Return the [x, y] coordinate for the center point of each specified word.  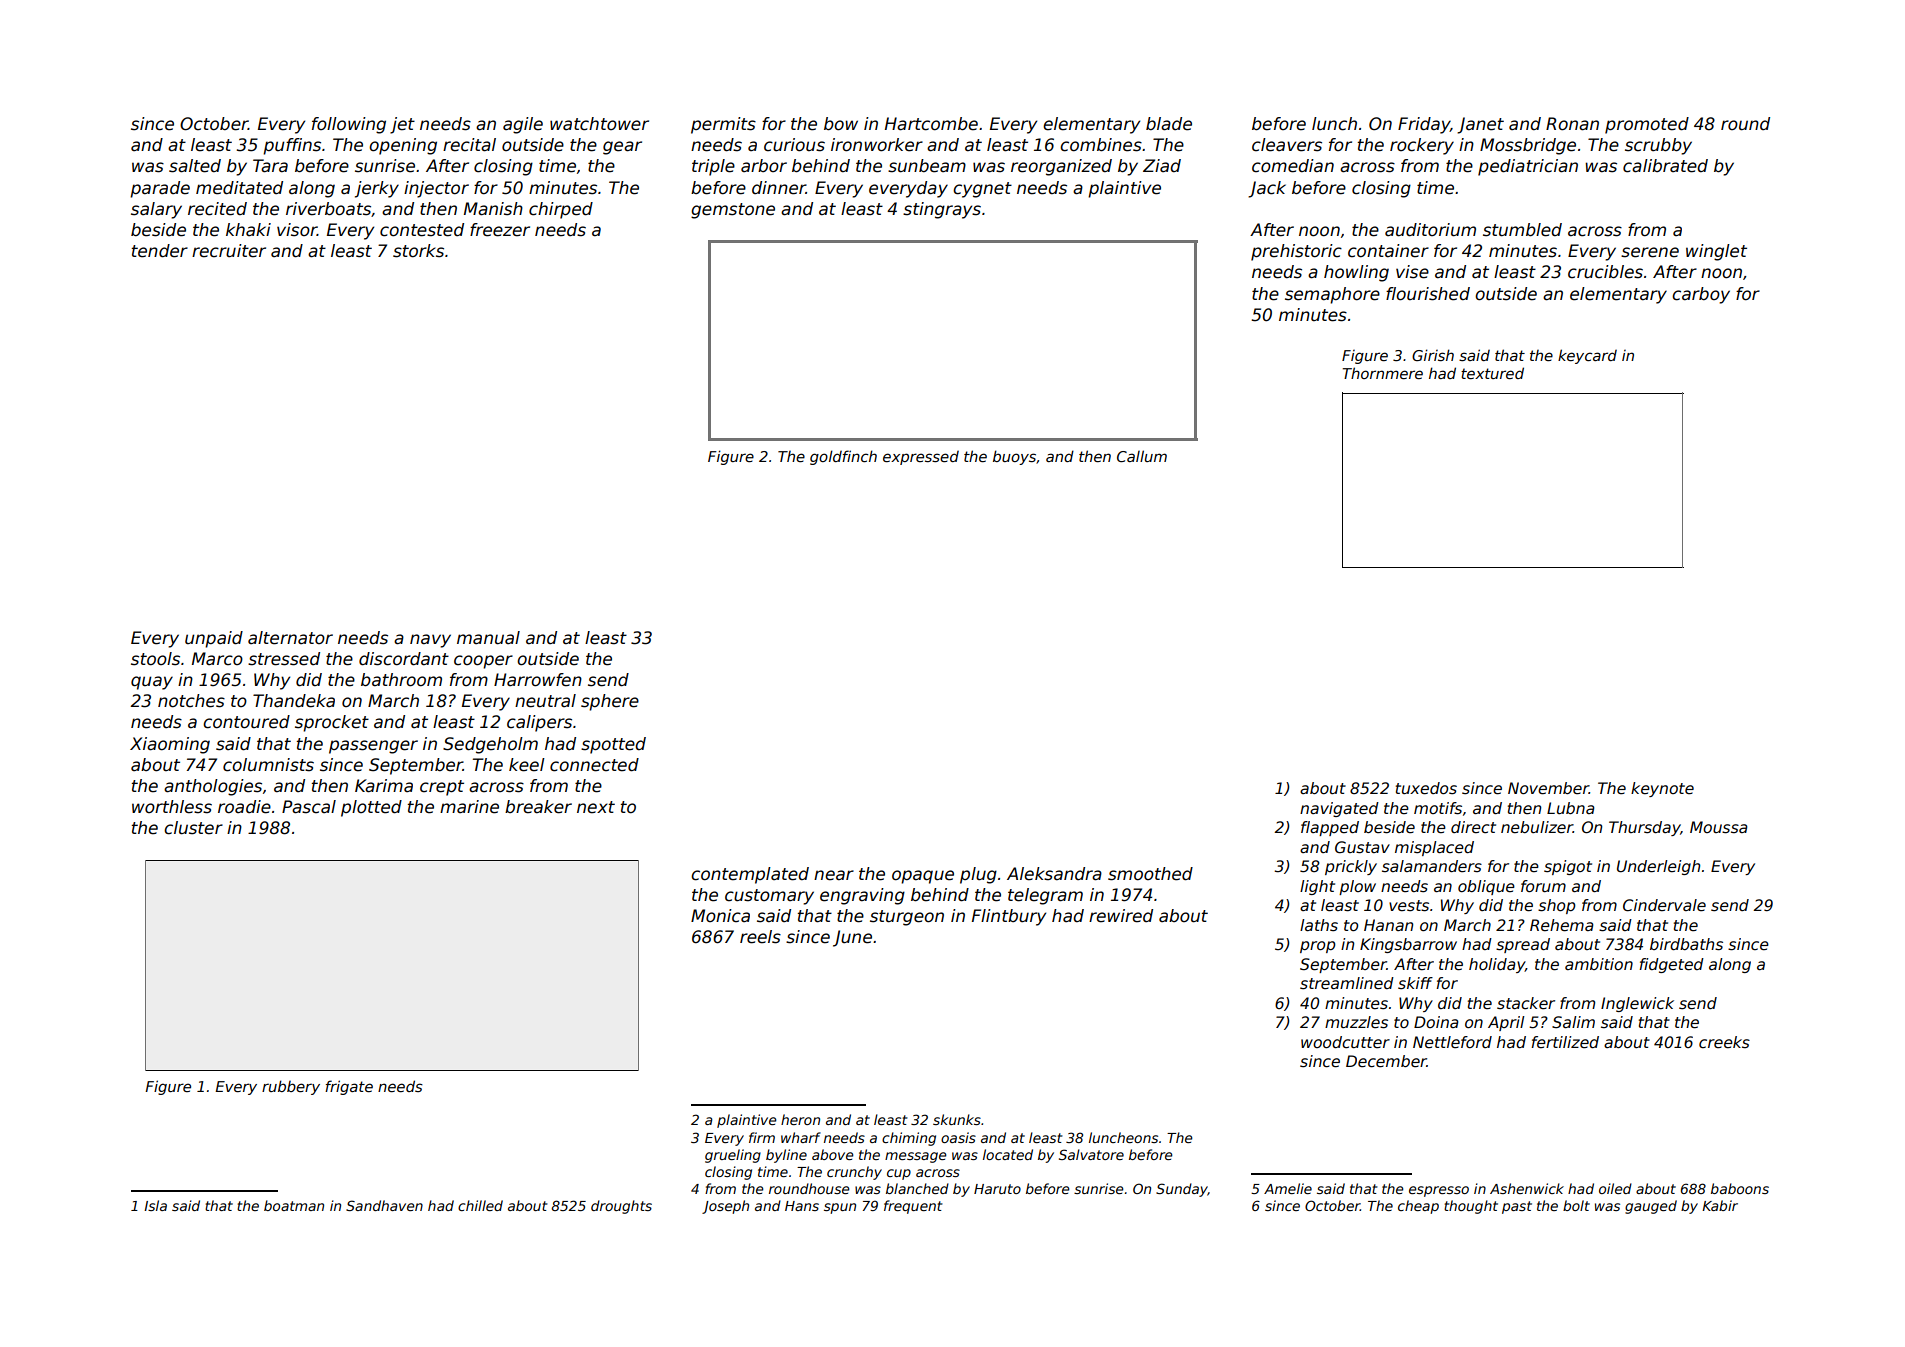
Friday [1424, 125]
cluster [193, 828]
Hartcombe [931, 124]
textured [1492, 373]
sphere [610, 702]
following [349, 125]
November [1548, 788]
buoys [1014, 457]
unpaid [214, 639]
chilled [480, 1205]
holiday [1497, 965]
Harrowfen [538, 680]
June [852, 938]
